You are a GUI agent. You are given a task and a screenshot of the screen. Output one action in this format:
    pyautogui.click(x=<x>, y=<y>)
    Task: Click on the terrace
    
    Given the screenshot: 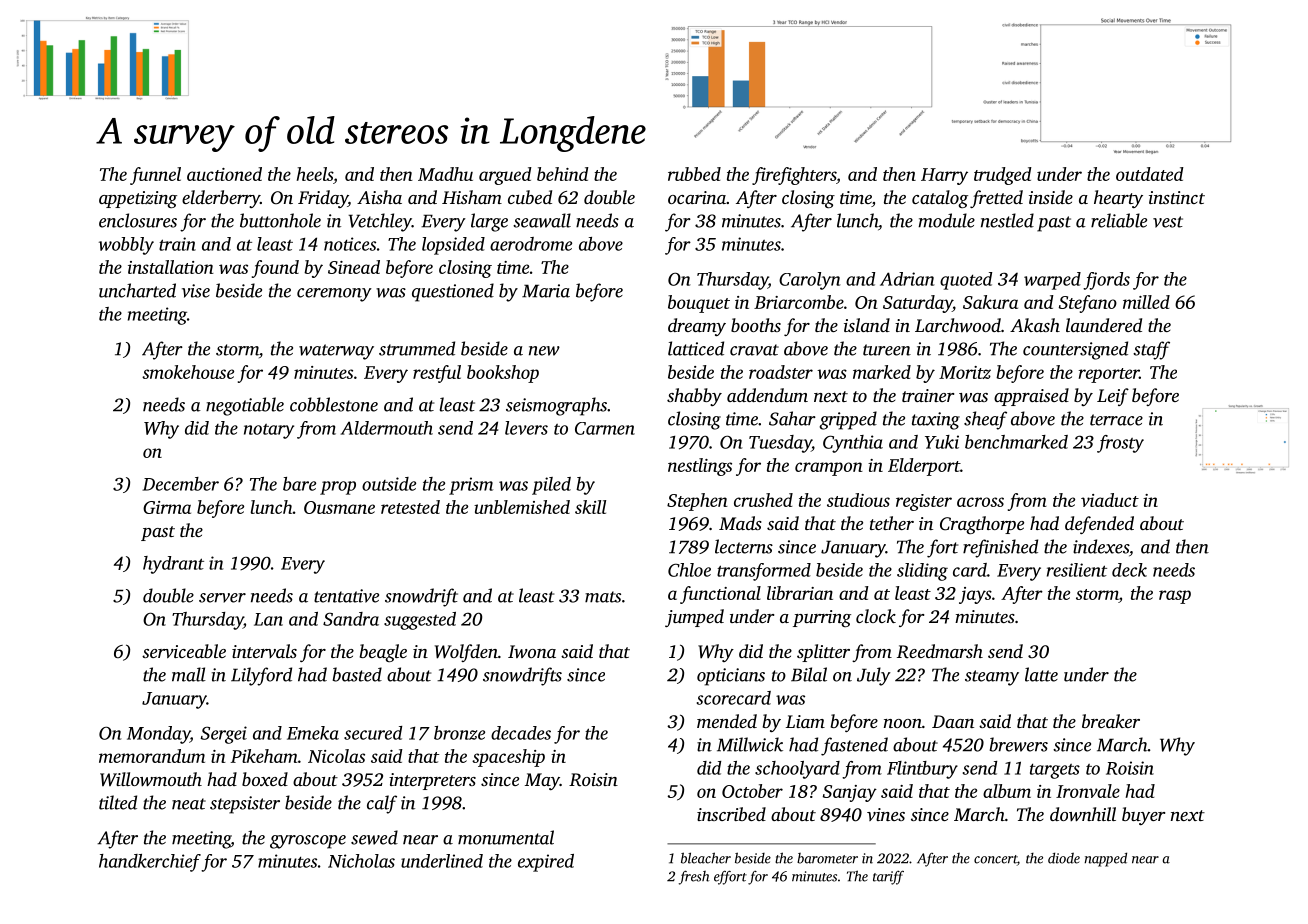 What is the action you would take?
    pyautogui.click(x=1116, y=420)
